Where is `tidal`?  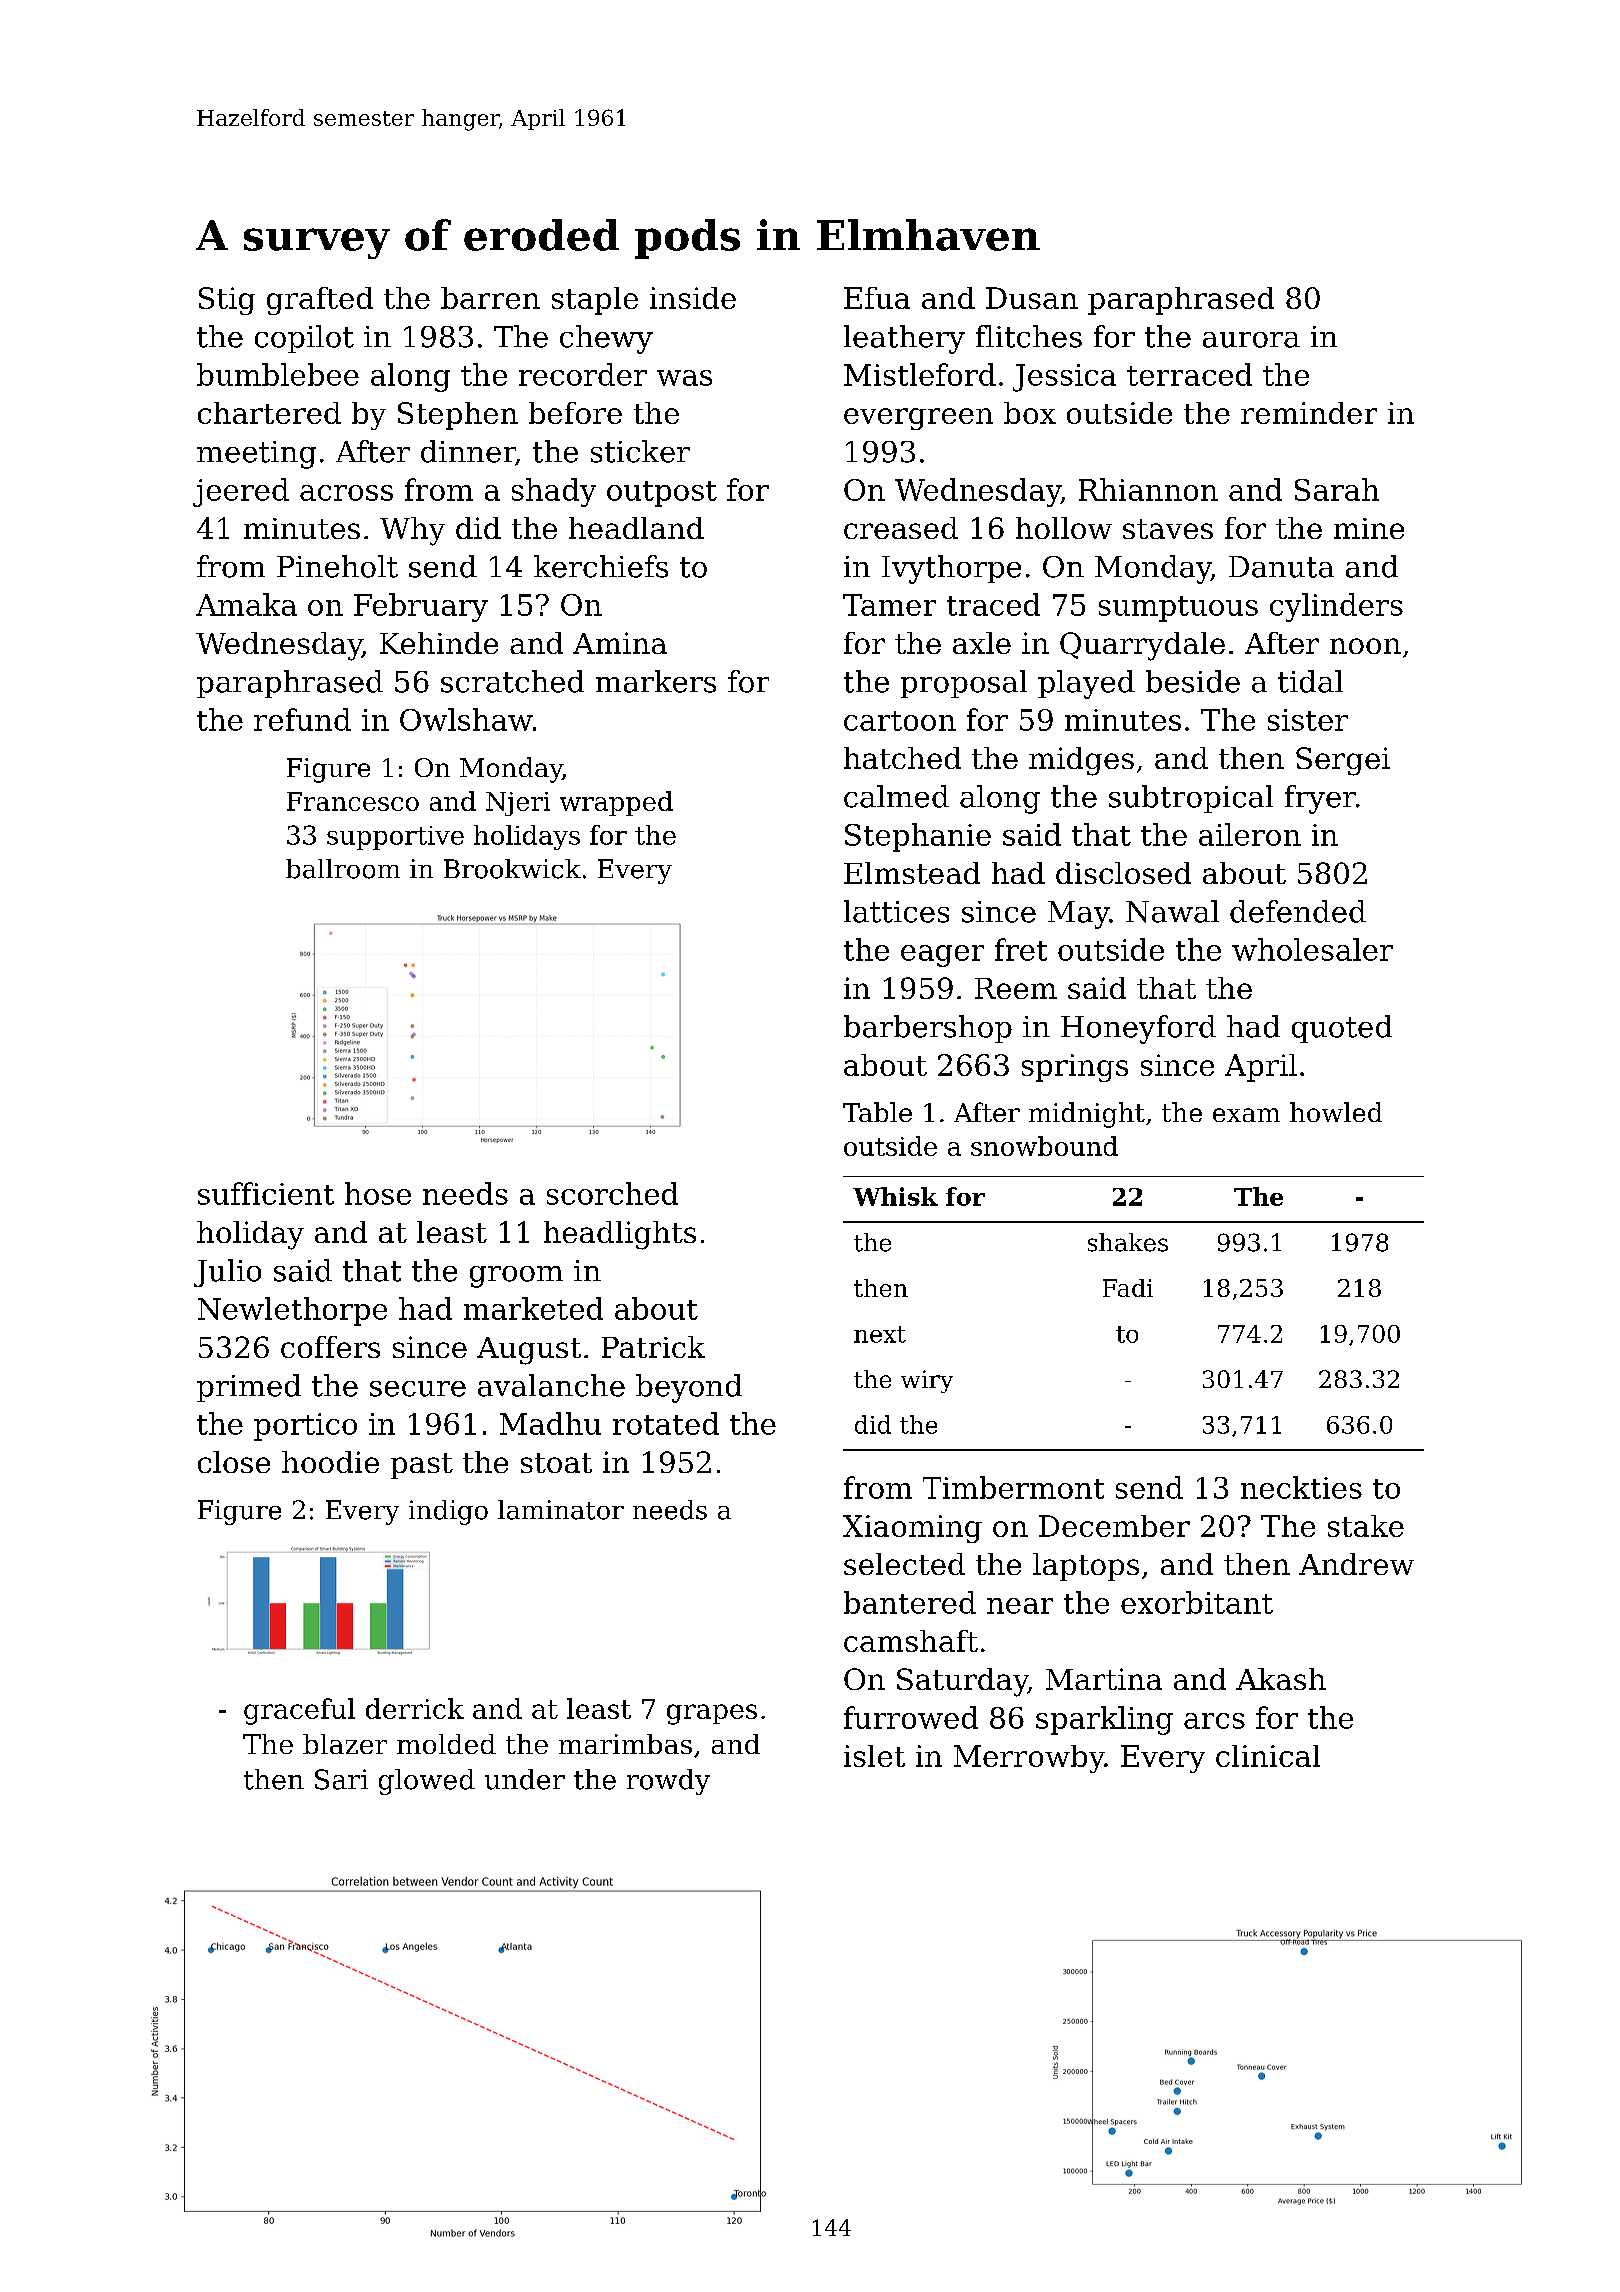 tidal is located at coordinates (1310, 681).
